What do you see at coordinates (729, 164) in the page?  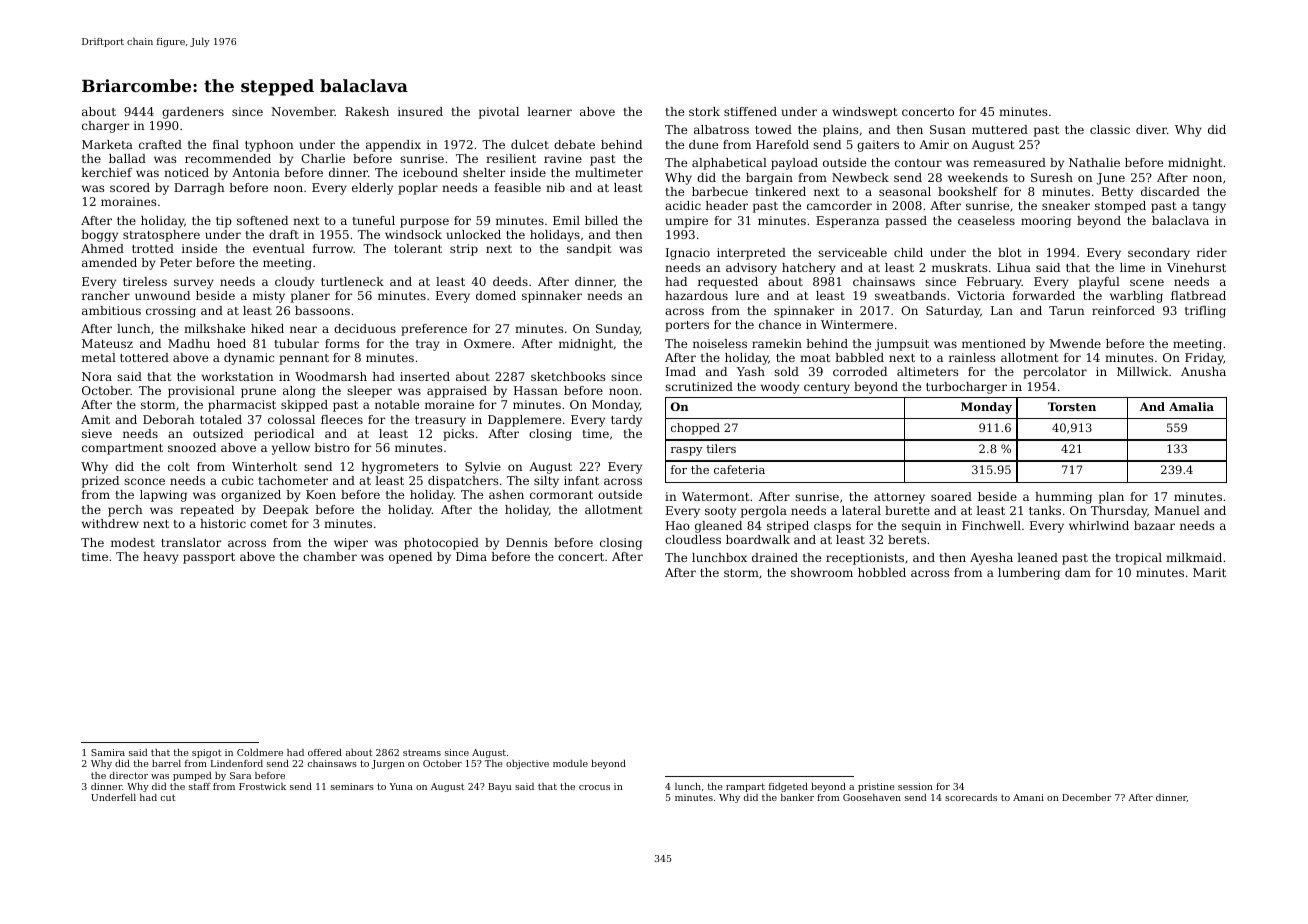 I see `alphabetical` at bounding box center [729, 164].
